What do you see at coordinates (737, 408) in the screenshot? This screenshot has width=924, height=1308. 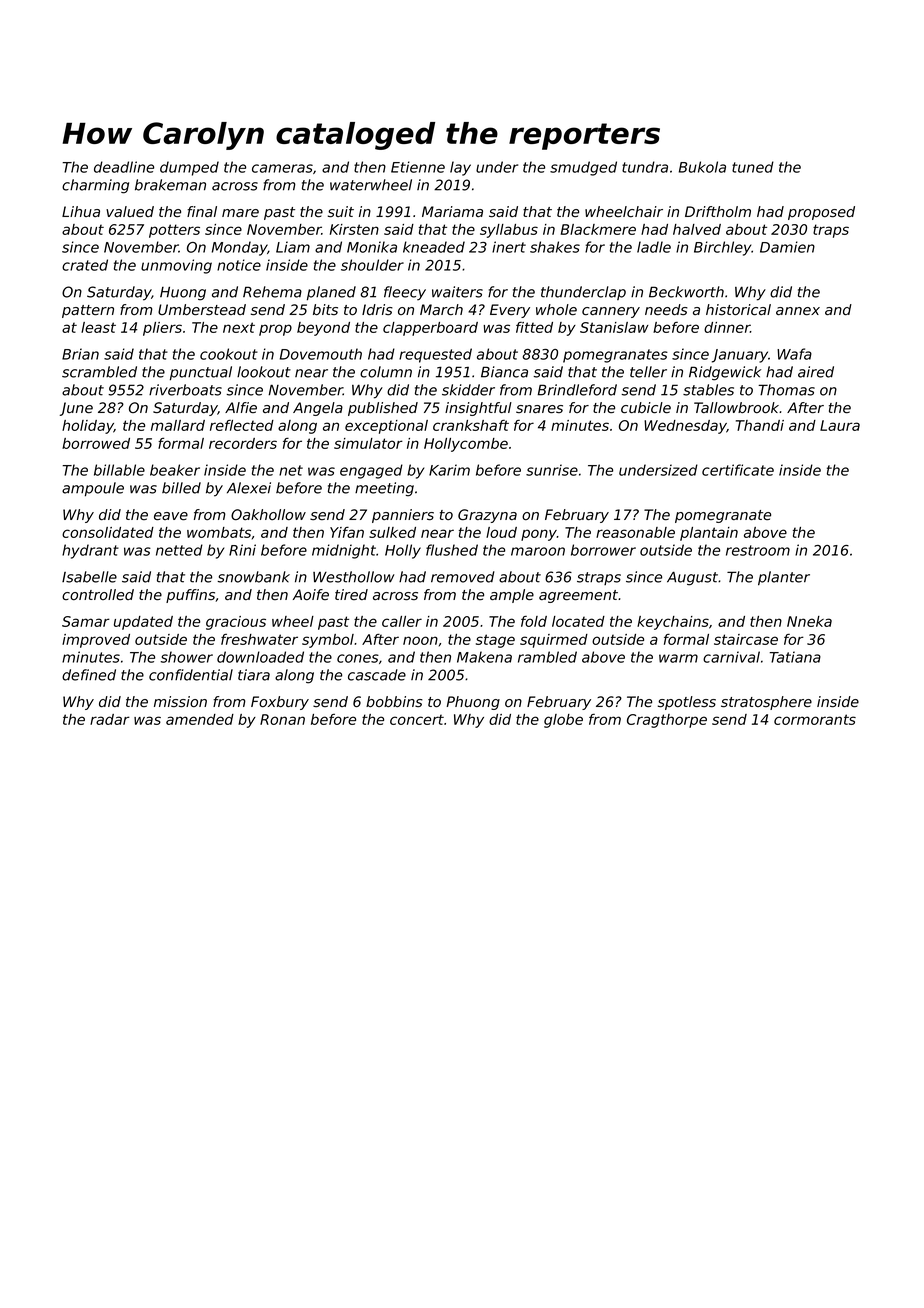 I see `Tallowbrook` at bounding box center [737, 408].
